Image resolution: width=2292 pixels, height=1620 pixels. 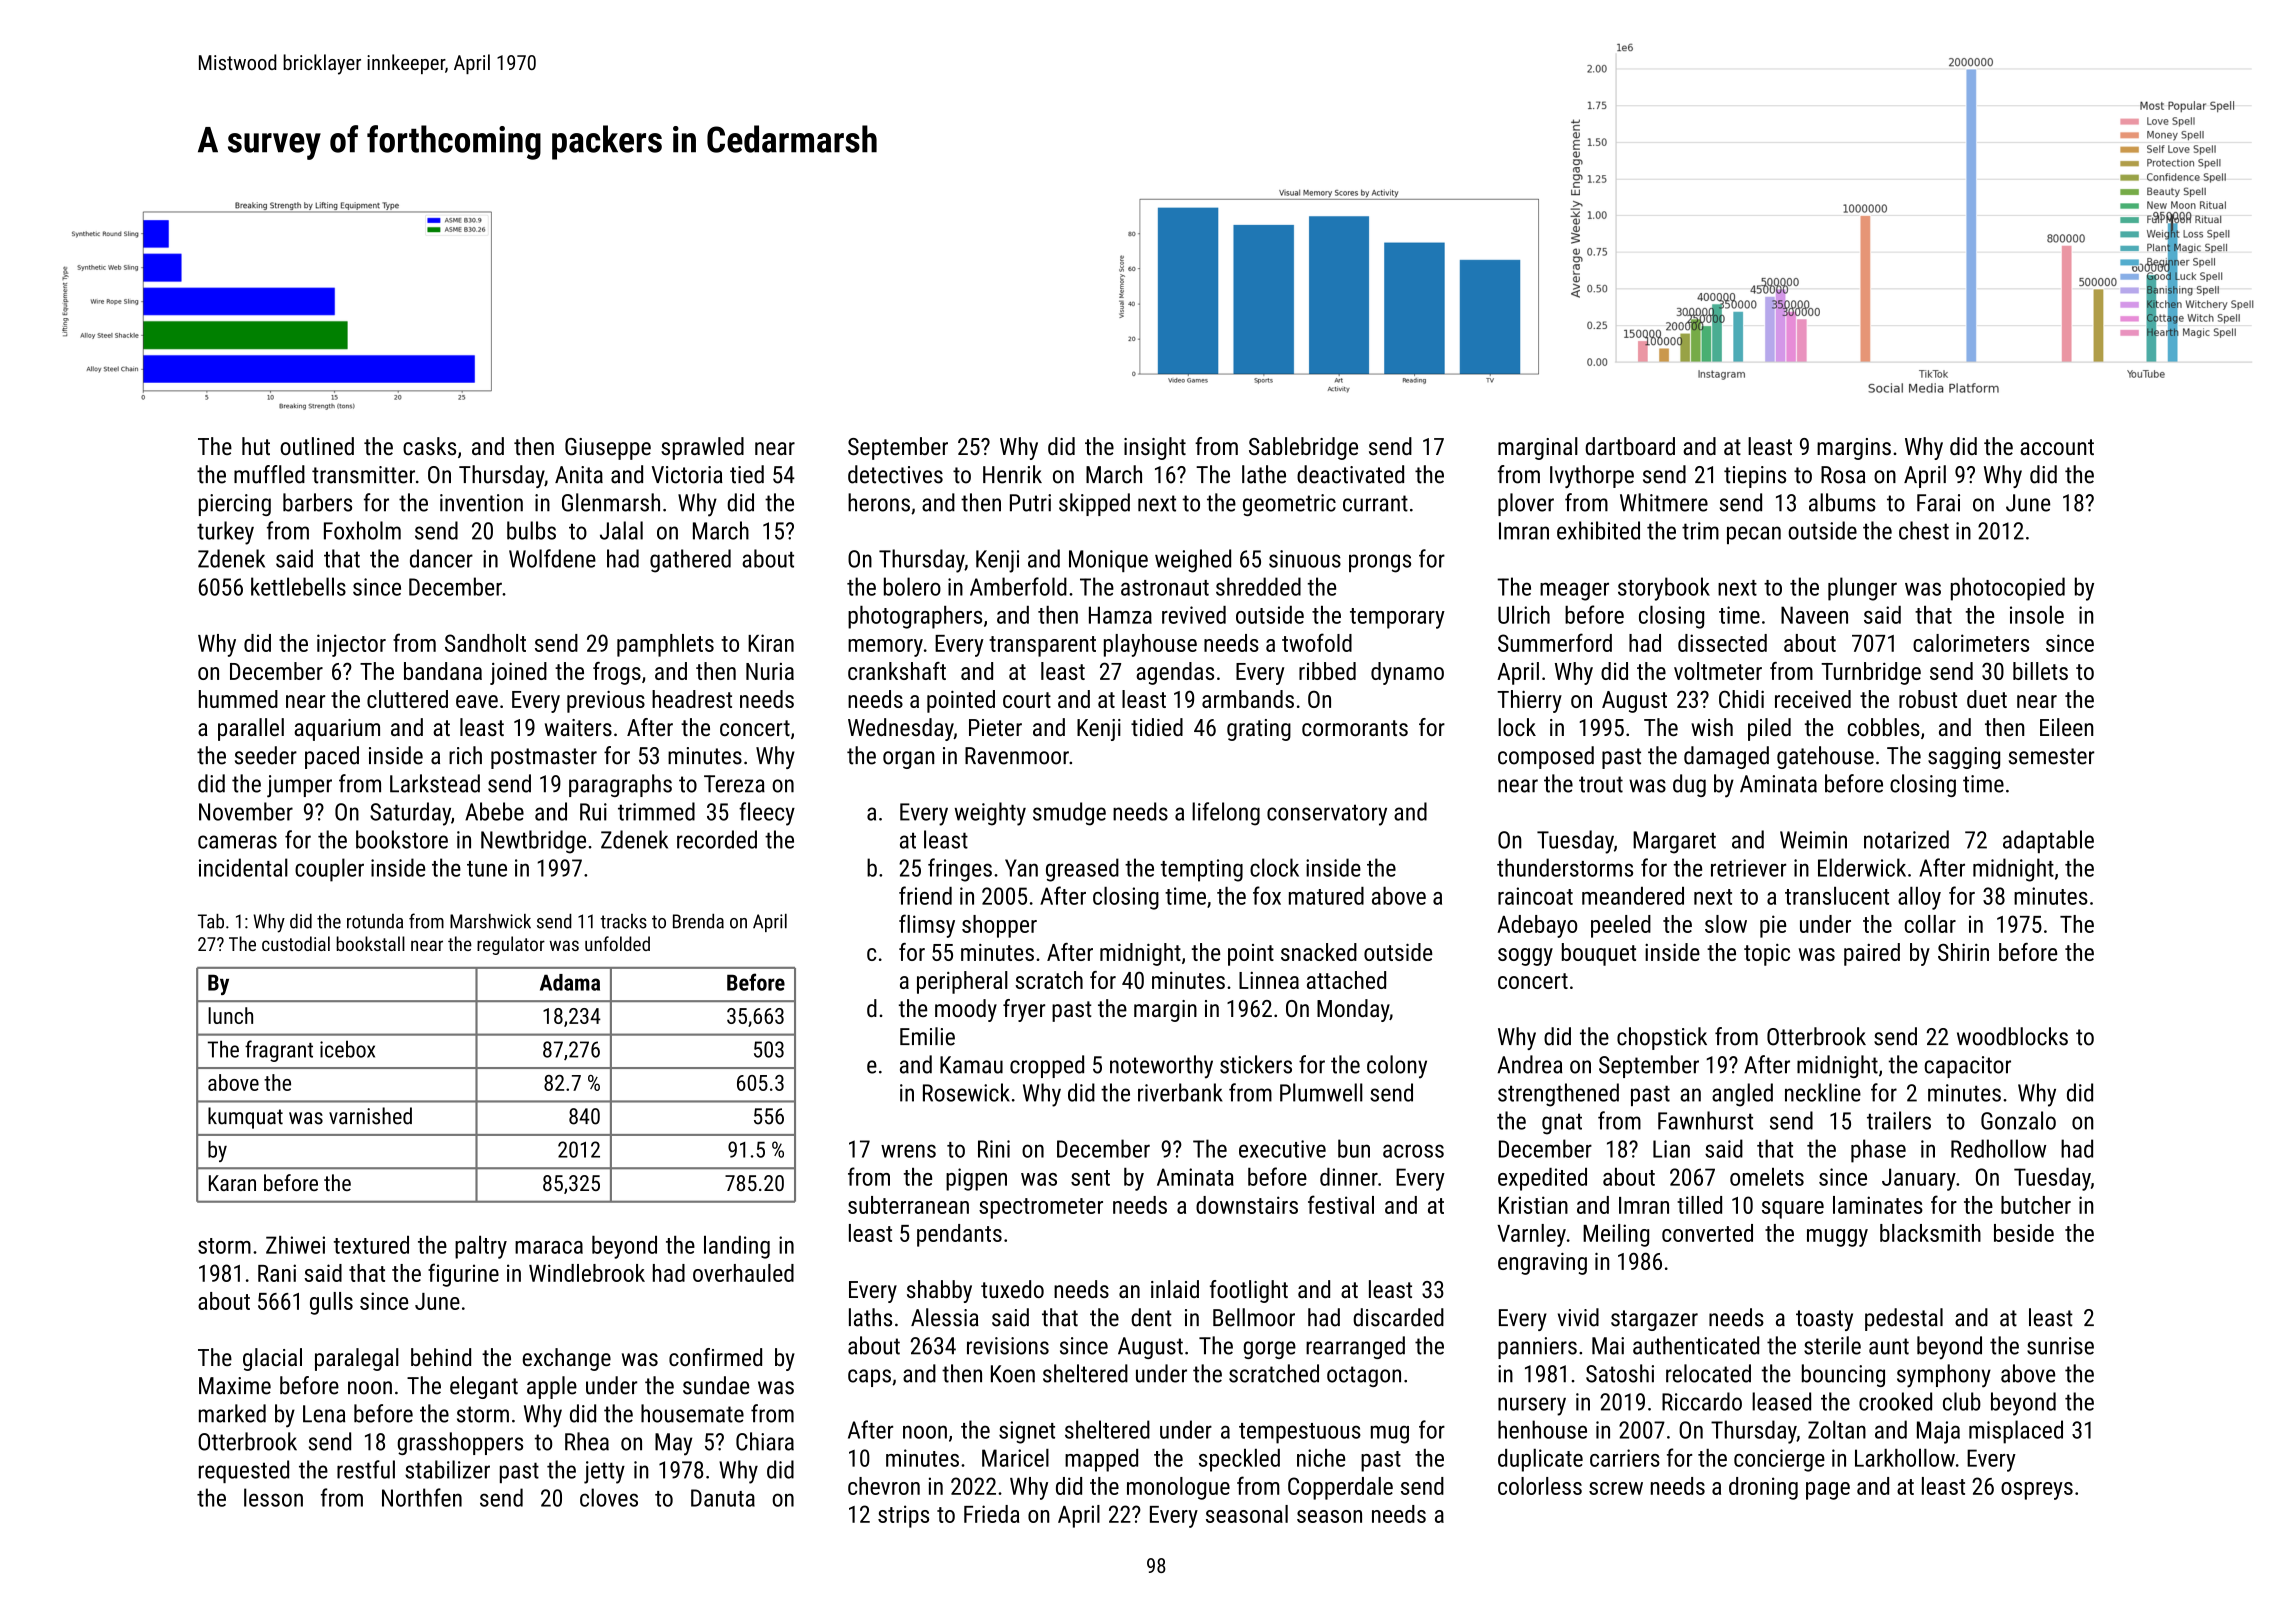 I want to click on Giuseppe, so click(x=608, y=449).
